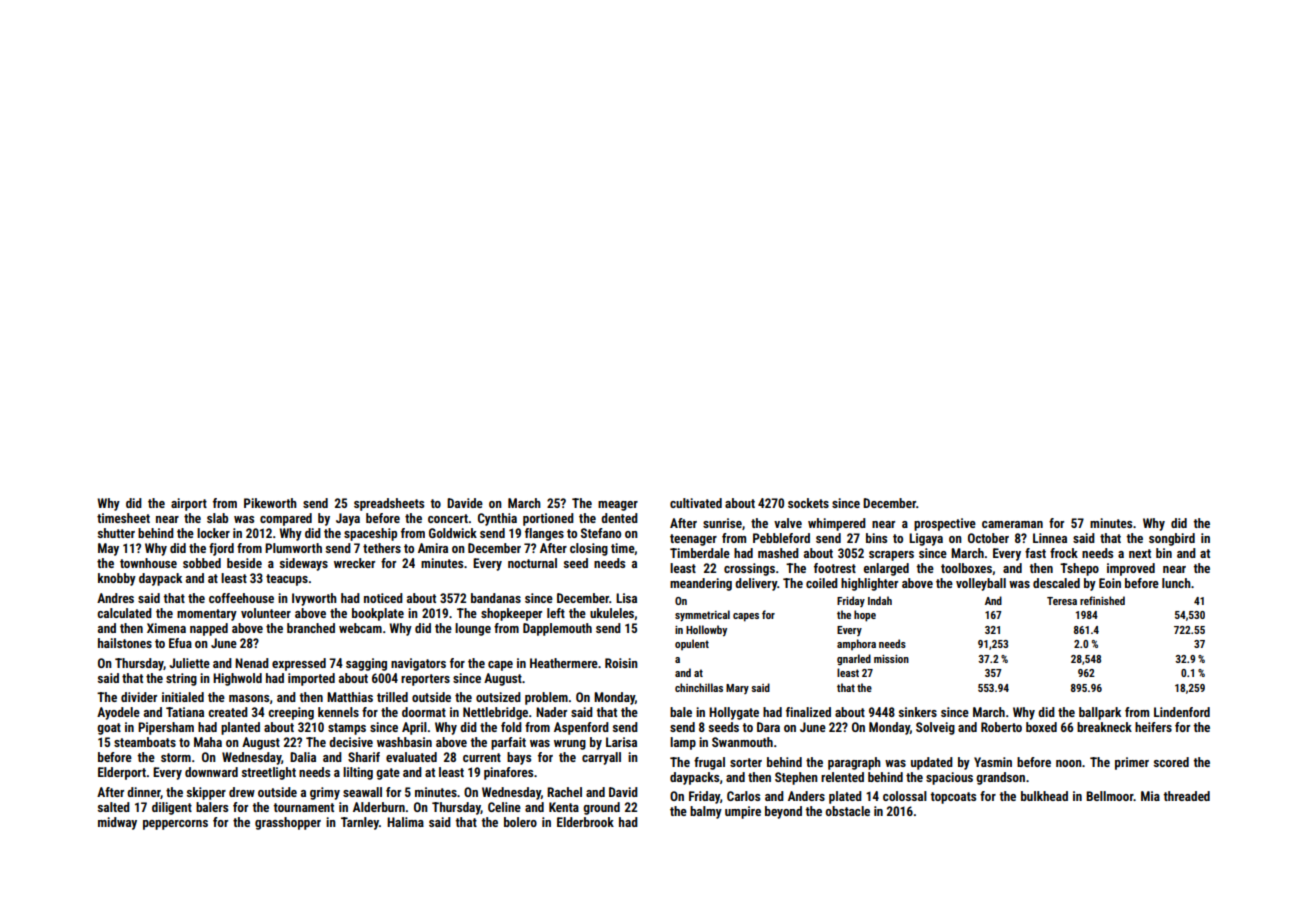  What do you see at coordinates (556, 613) in the document?
I see `left` at bounding box center [556, 613].
